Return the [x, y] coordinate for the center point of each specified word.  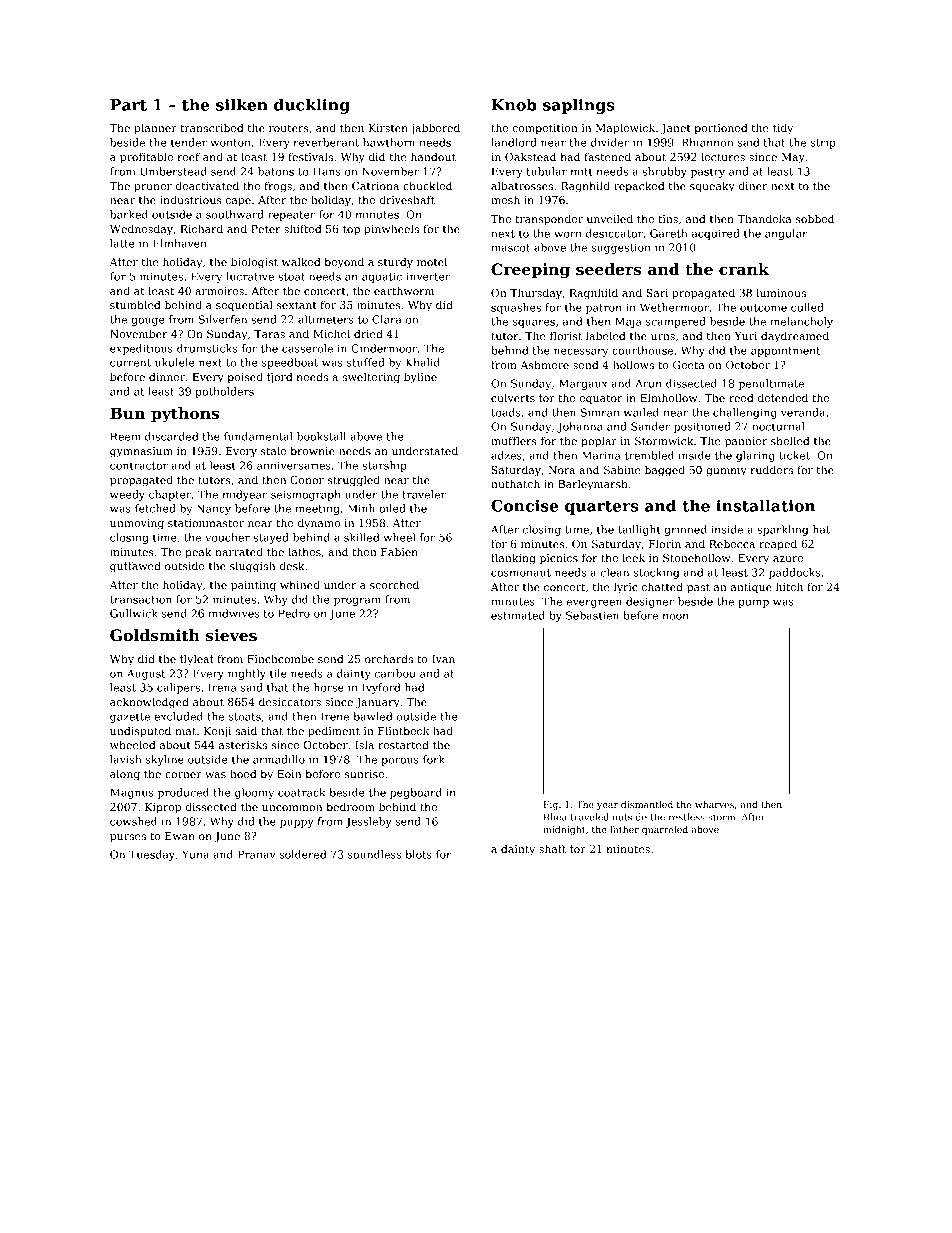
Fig [551, 805]
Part [128, 105]
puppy [297, 823]
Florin [665, 543]
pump [753, 603]
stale [273, 450]
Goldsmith [155, 635]
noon [676, 616]
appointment [786, 351]
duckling [312, 106]
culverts [513, 397]
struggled [354, 481]
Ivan [443, 659]
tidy [783, 129]
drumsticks [207, 348]
